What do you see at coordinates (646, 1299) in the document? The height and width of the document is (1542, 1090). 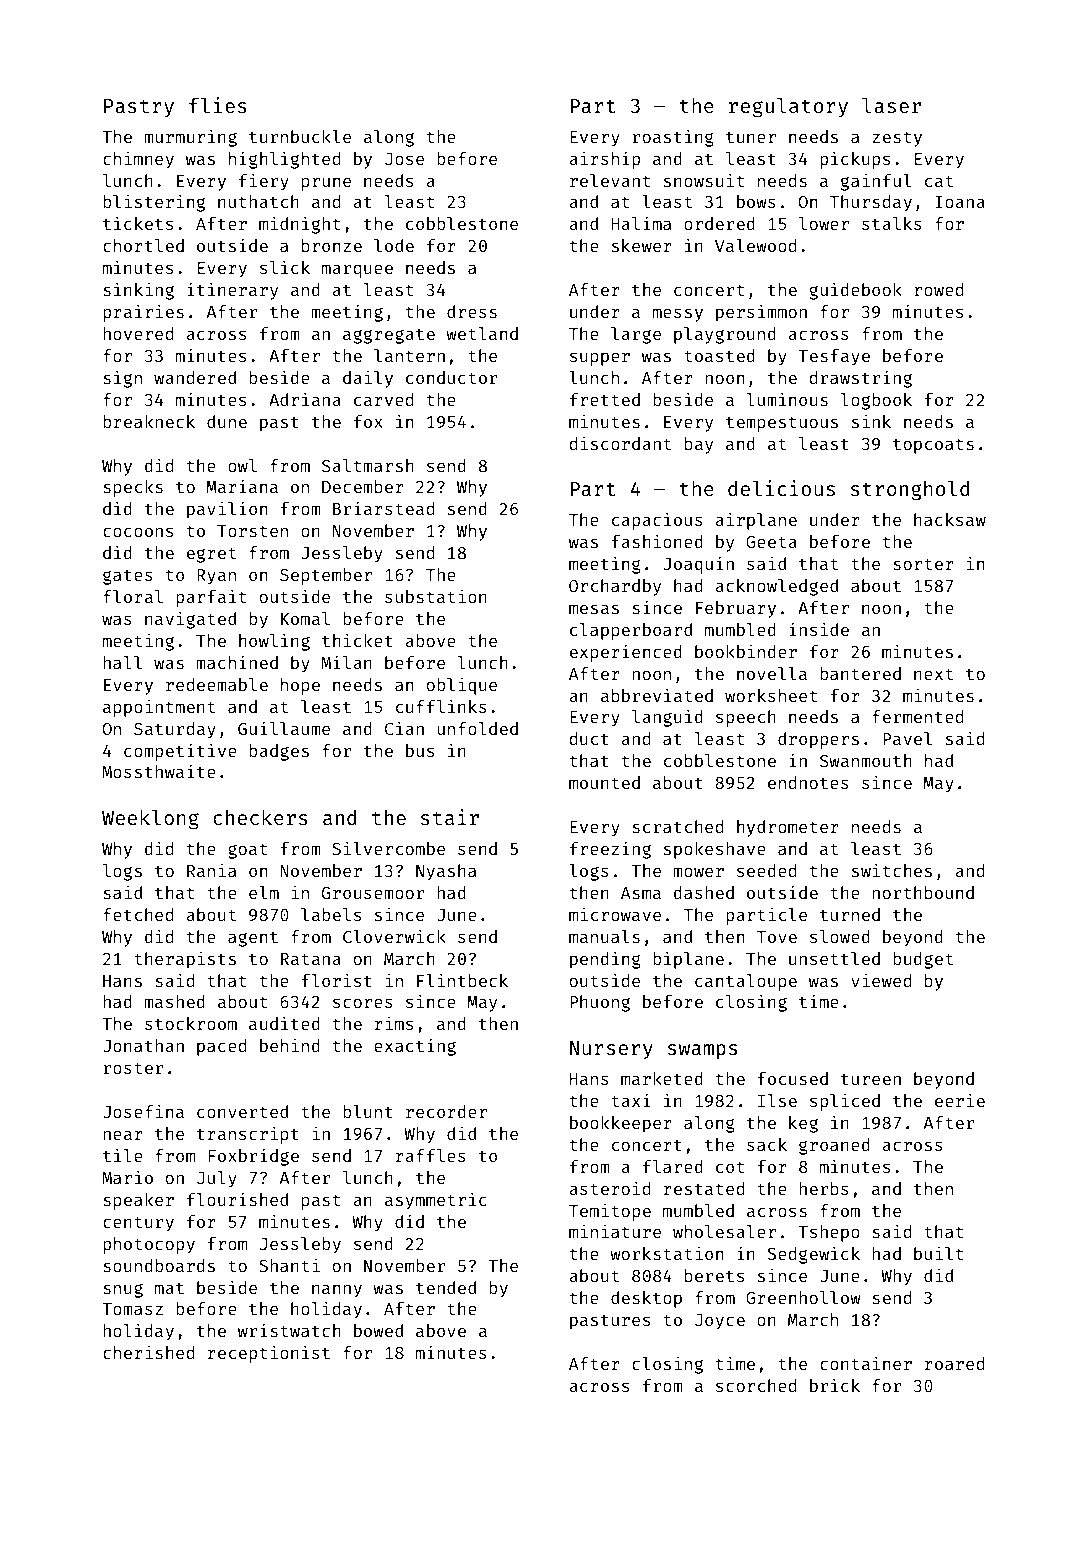 I see `desktop` at bounding box center [646, 1299].
